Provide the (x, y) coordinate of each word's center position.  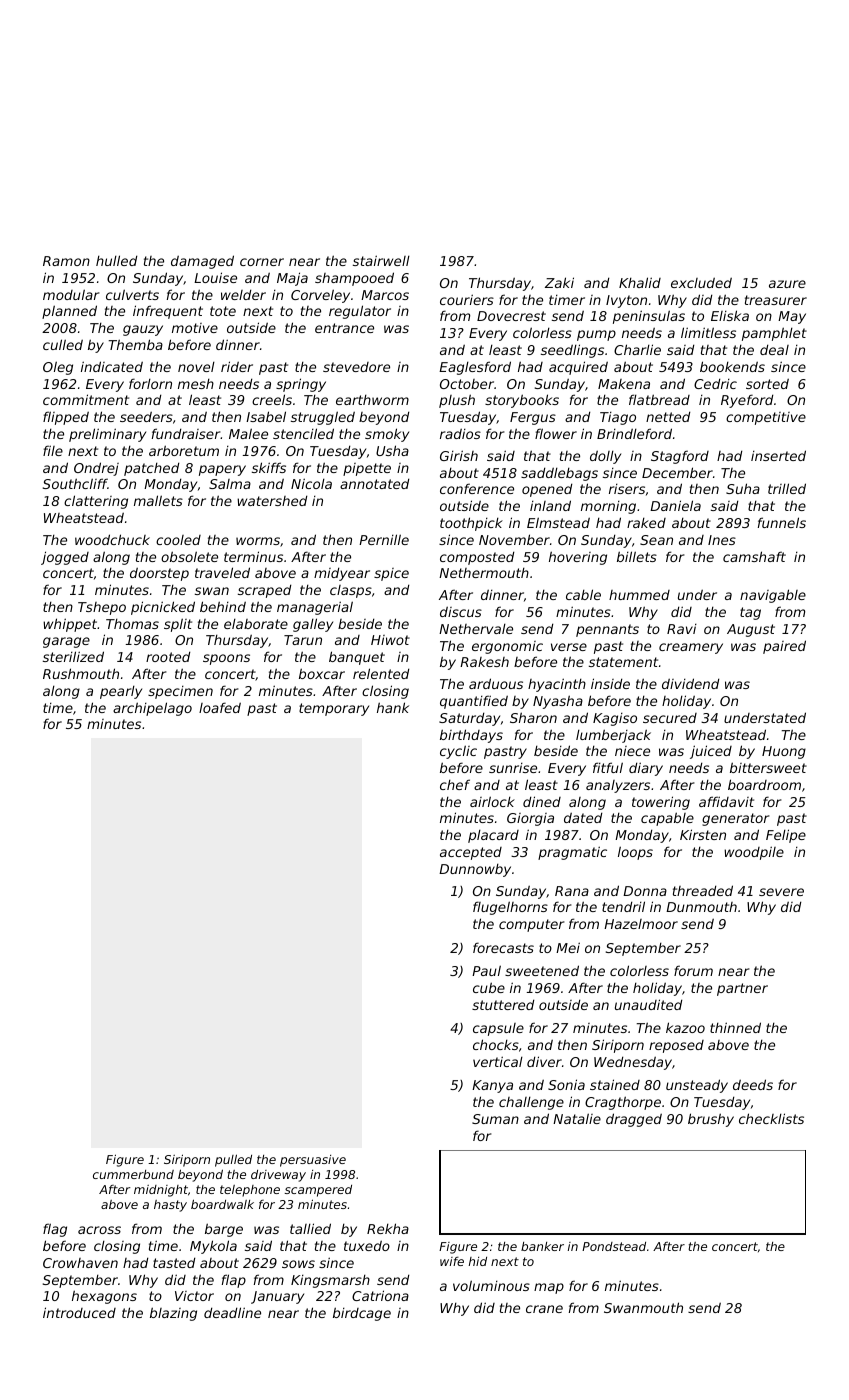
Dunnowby (475, 870)
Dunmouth (701, 907)
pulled (233, 1160)
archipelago (152, 709)
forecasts (503, 947)
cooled (178, 540)
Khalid (640, 282)
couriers (467, 299)
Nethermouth (484, 573)
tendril (623, 906)
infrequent (168, 312)
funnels (782, 522)
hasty (170, 1206)
